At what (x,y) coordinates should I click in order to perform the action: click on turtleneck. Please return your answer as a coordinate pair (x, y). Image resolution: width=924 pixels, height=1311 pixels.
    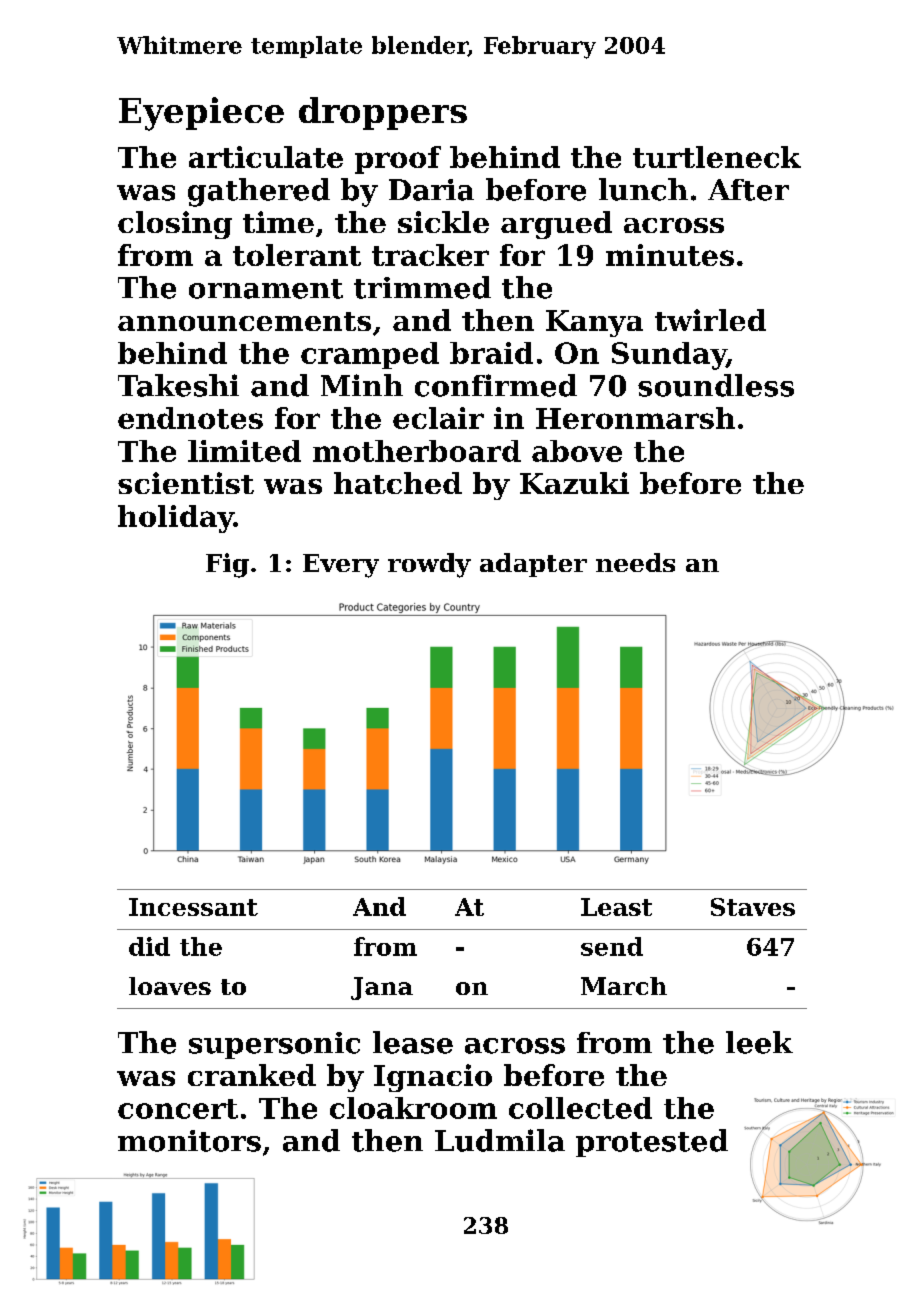
    Looking at the image, I should click on (717, 157).
